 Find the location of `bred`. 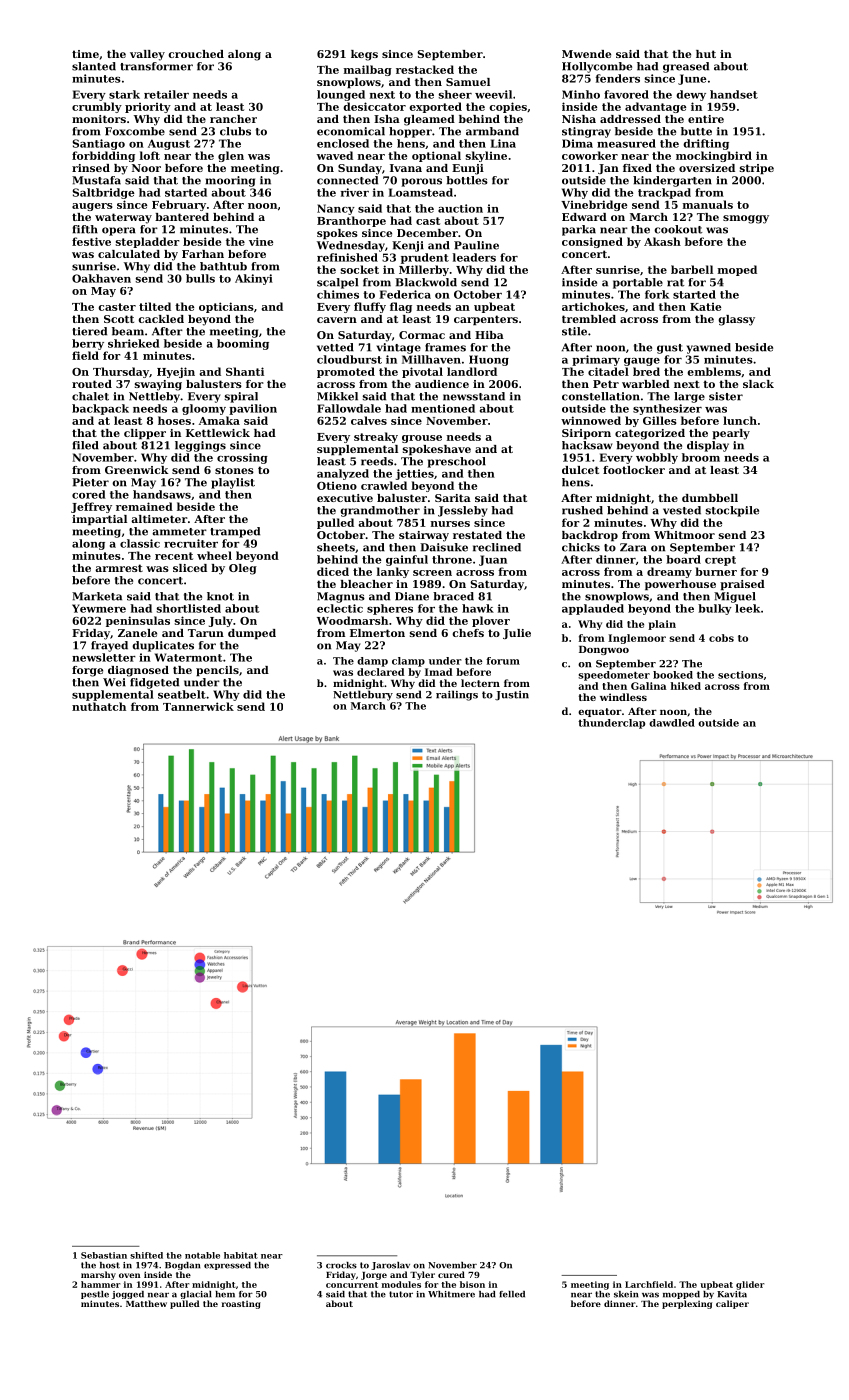

bred is located at coordinates (646, 371).
